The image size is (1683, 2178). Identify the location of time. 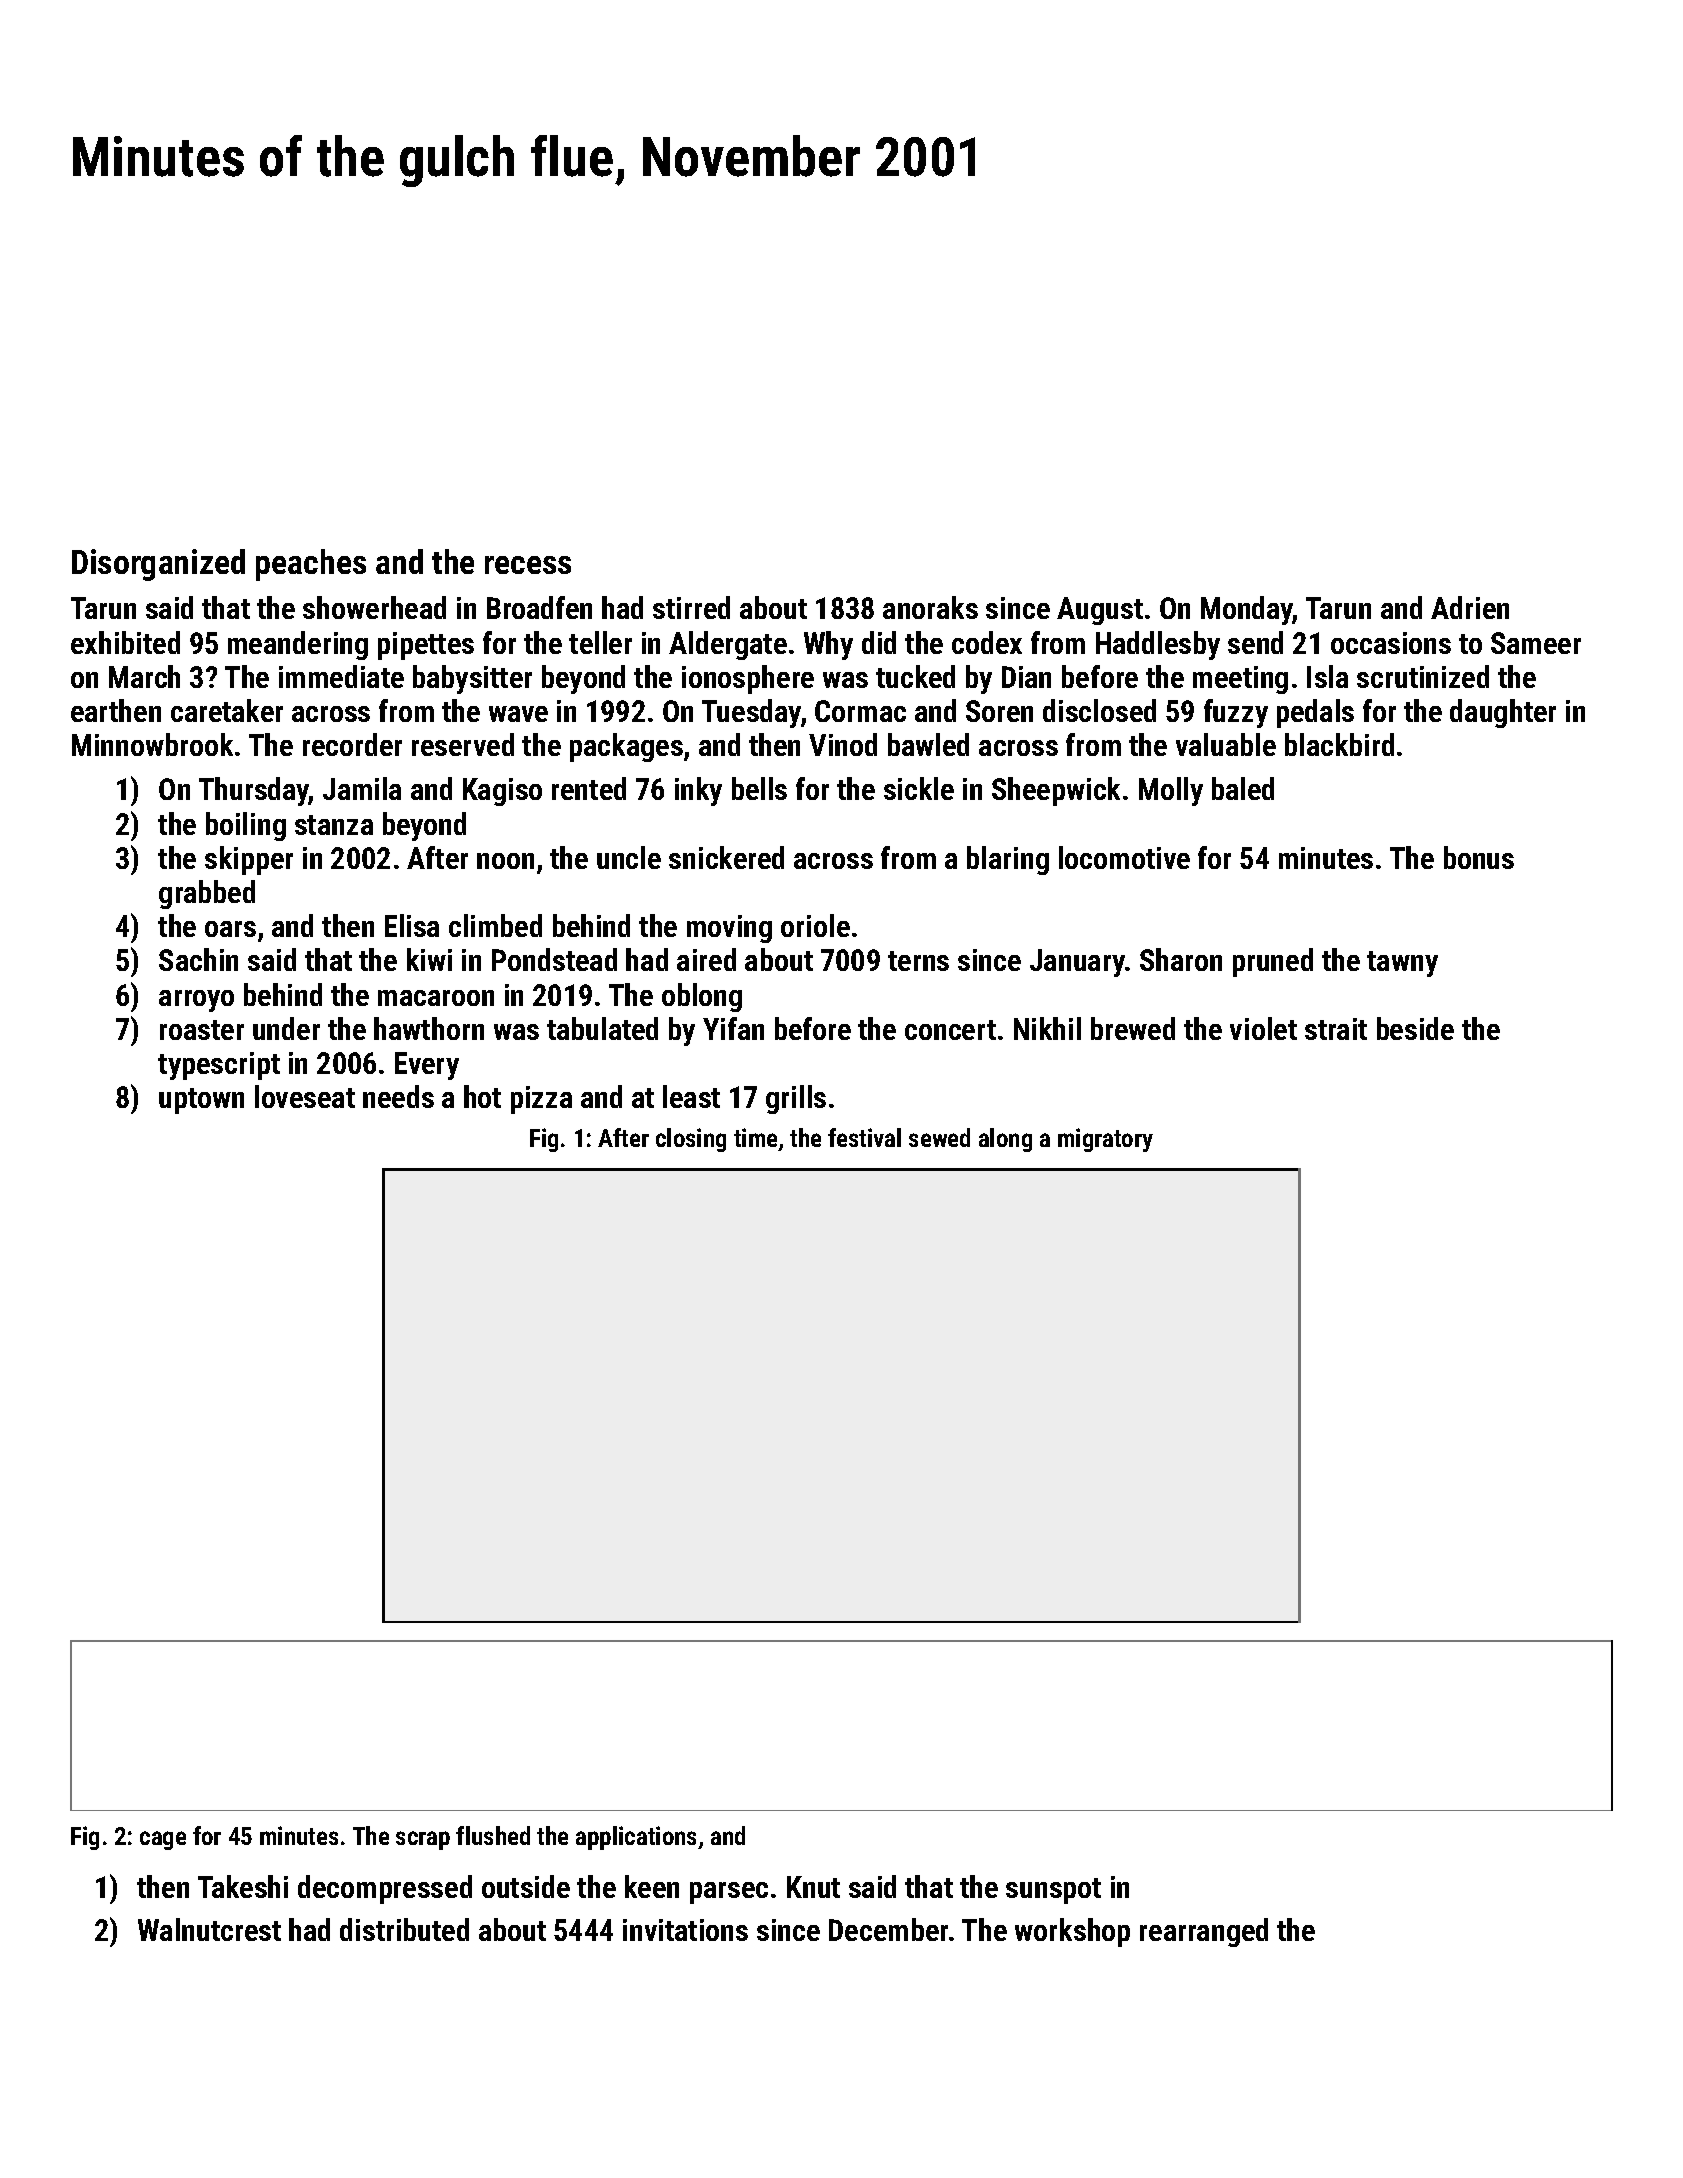
(756, 1139).
